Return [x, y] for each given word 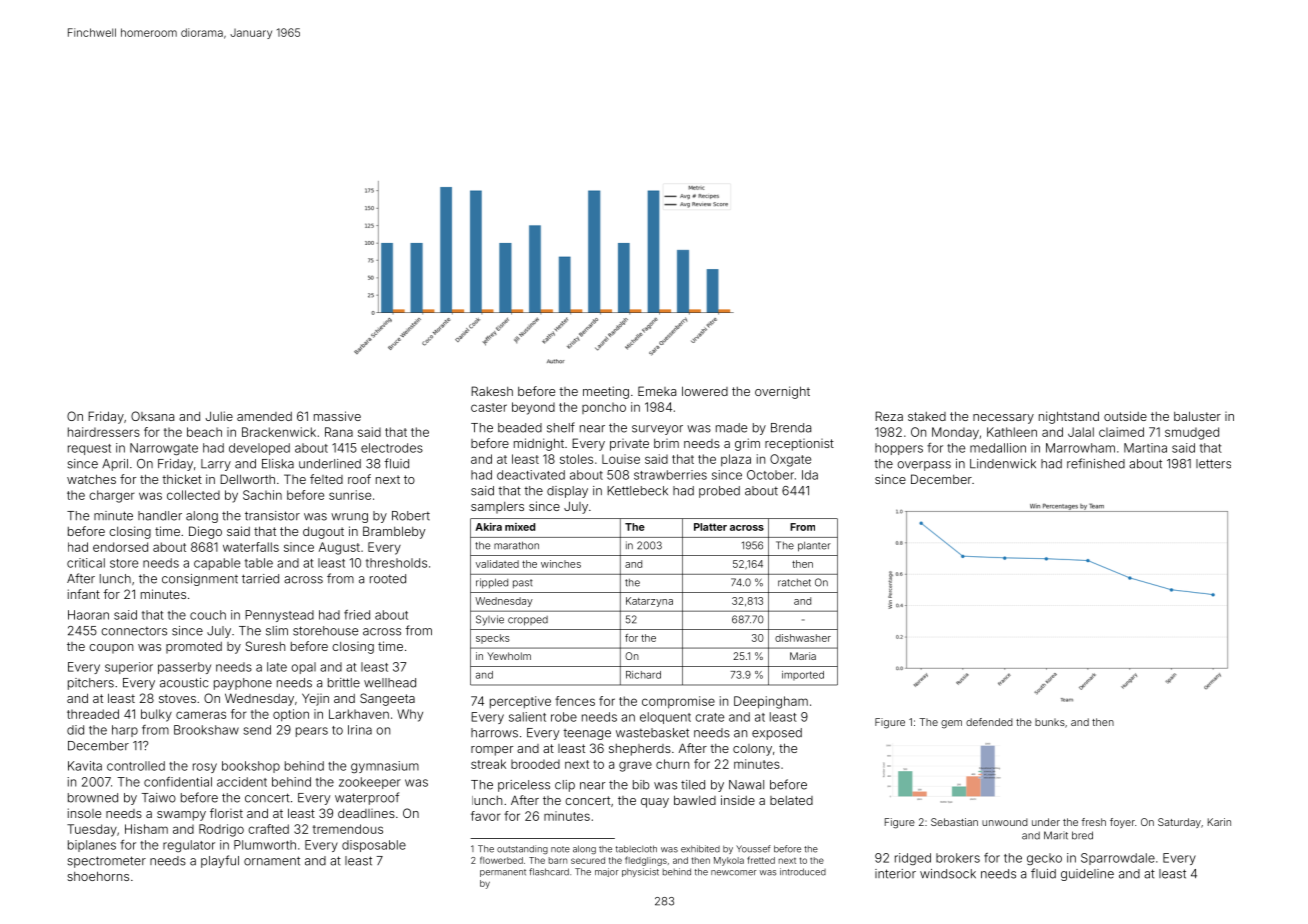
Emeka [657, 391]
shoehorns [98, 876]
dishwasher [803, 638]
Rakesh [492, 391]
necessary [1003, 419]
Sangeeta [387, 699]
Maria [803, 656]
